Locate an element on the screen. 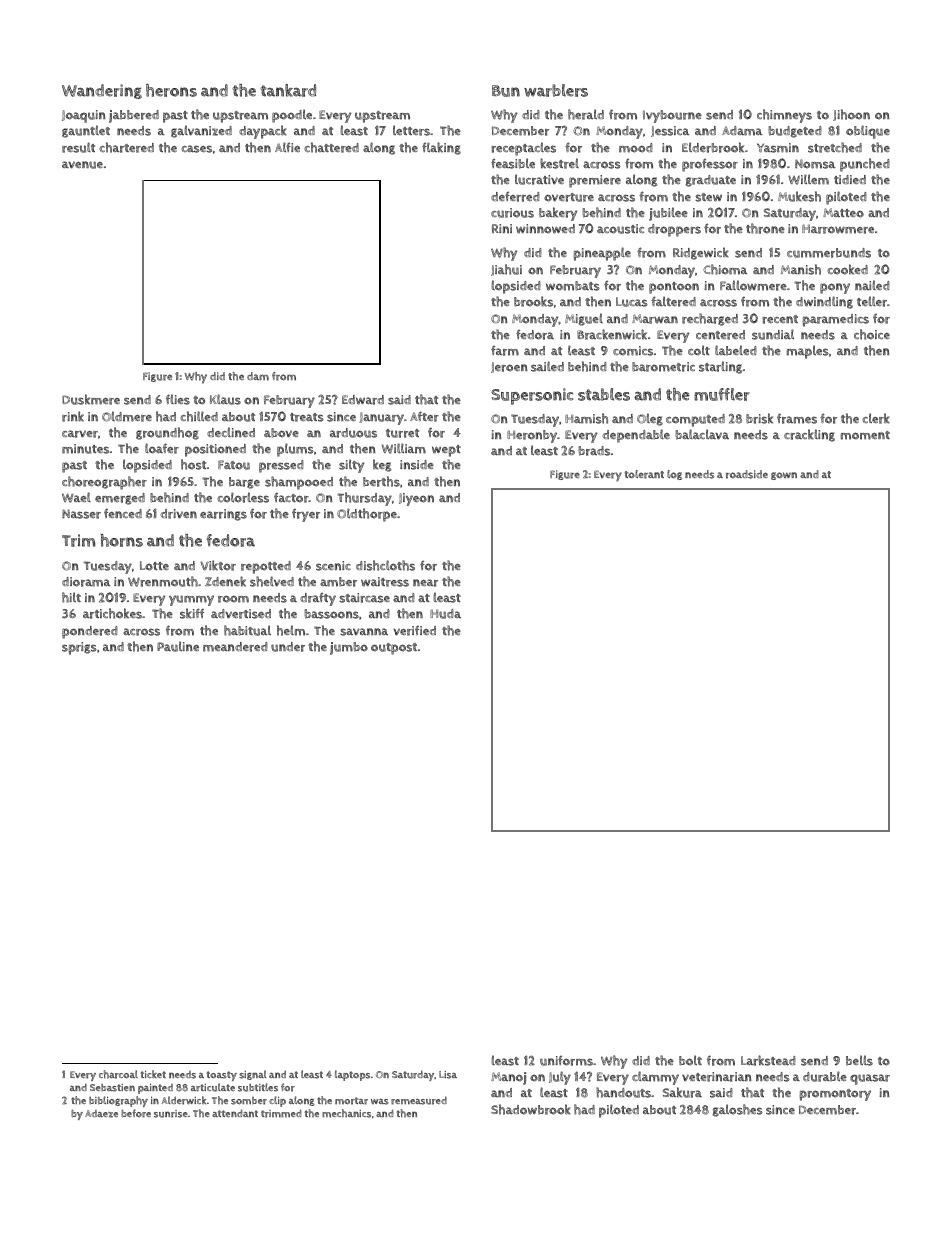  Klaus is located at coordinates (225, 399).
